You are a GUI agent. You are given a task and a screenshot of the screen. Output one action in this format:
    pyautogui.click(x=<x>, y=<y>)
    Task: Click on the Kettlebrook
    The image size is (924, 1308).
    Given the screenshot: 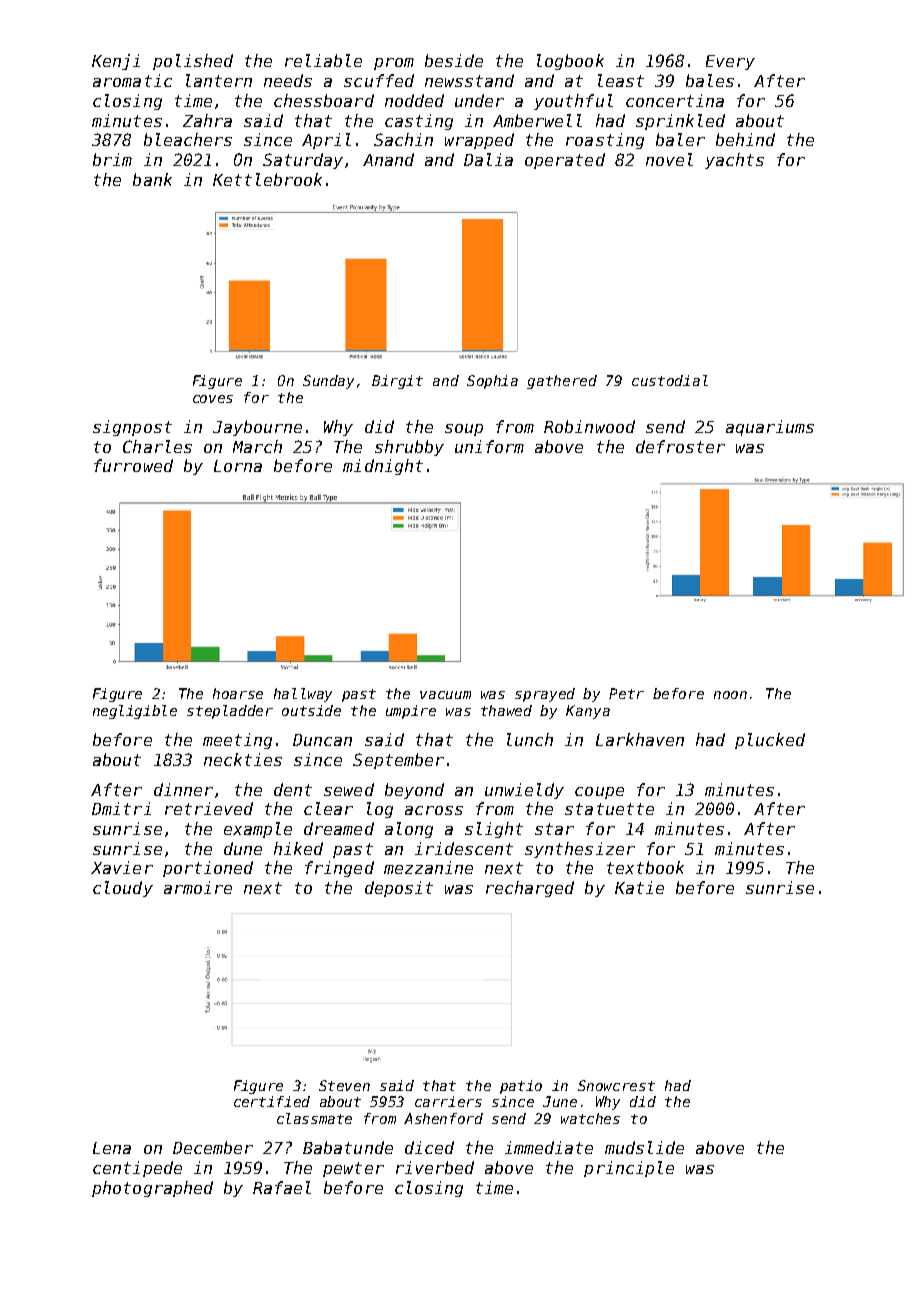 What is the action you would take?
    pyautogui.click(x=267, y=179)
